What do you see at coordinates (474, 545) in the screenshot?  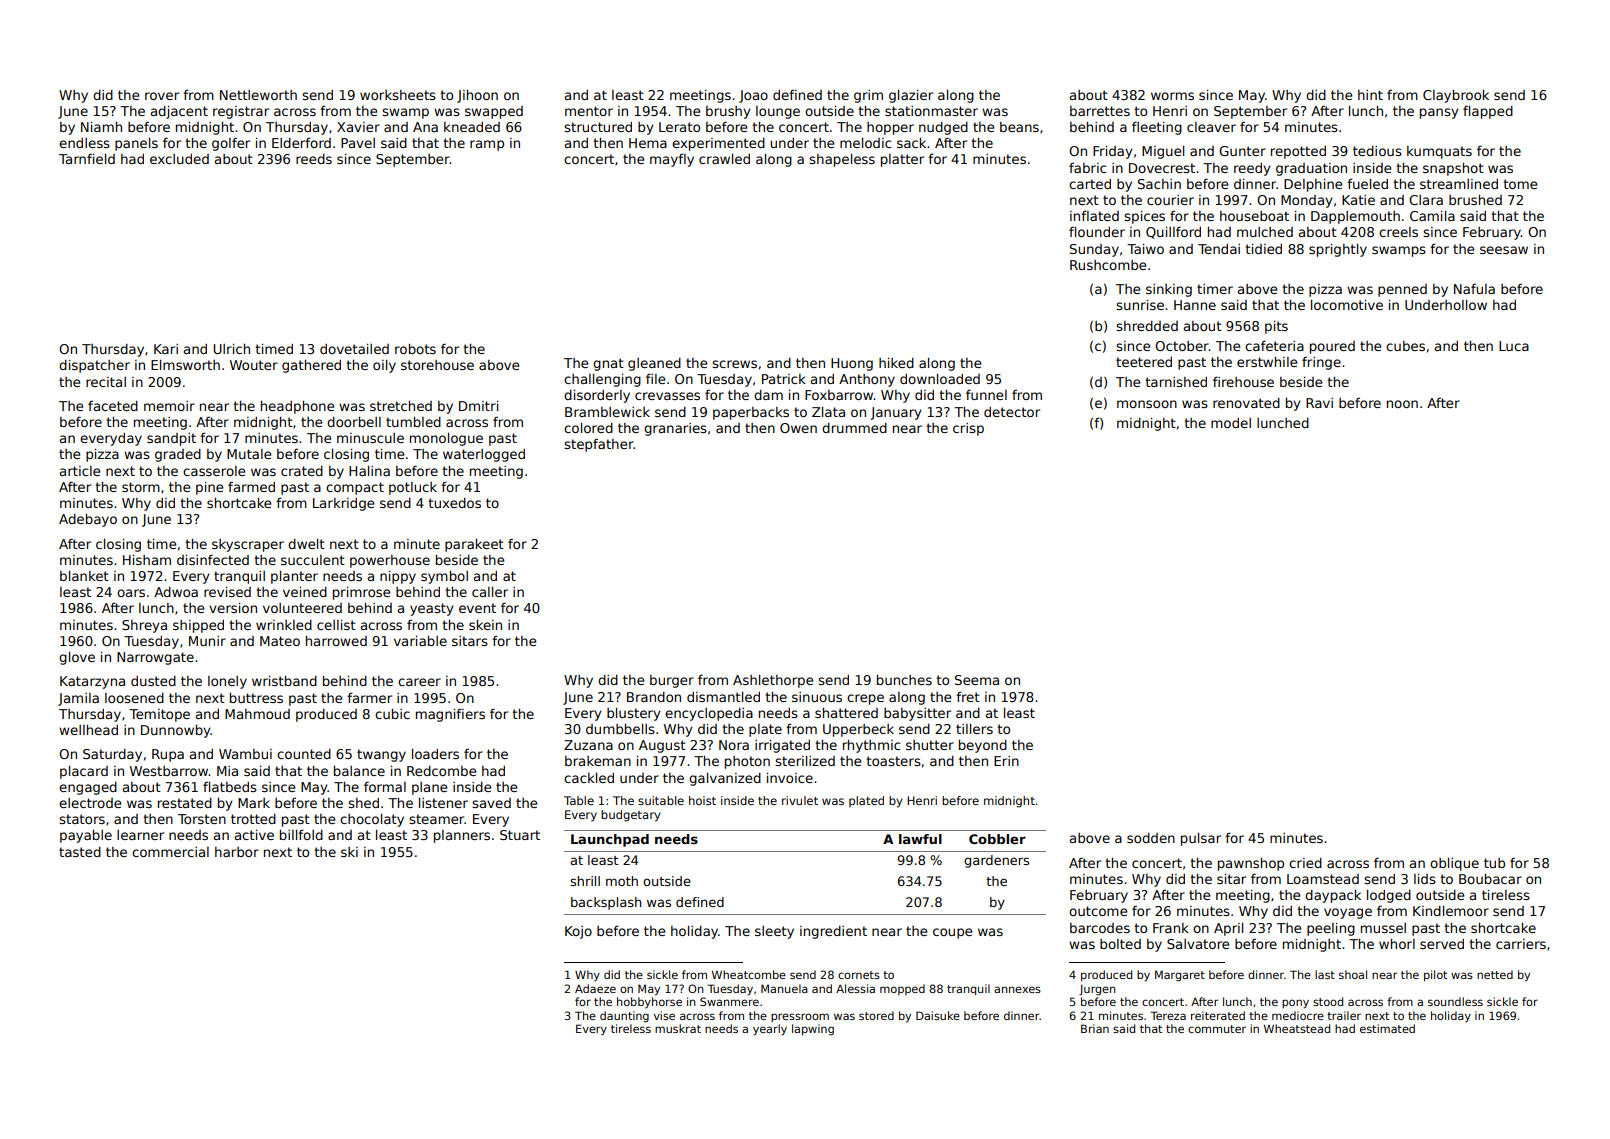 I see `parakeet` at bounding box center [474, 545].
